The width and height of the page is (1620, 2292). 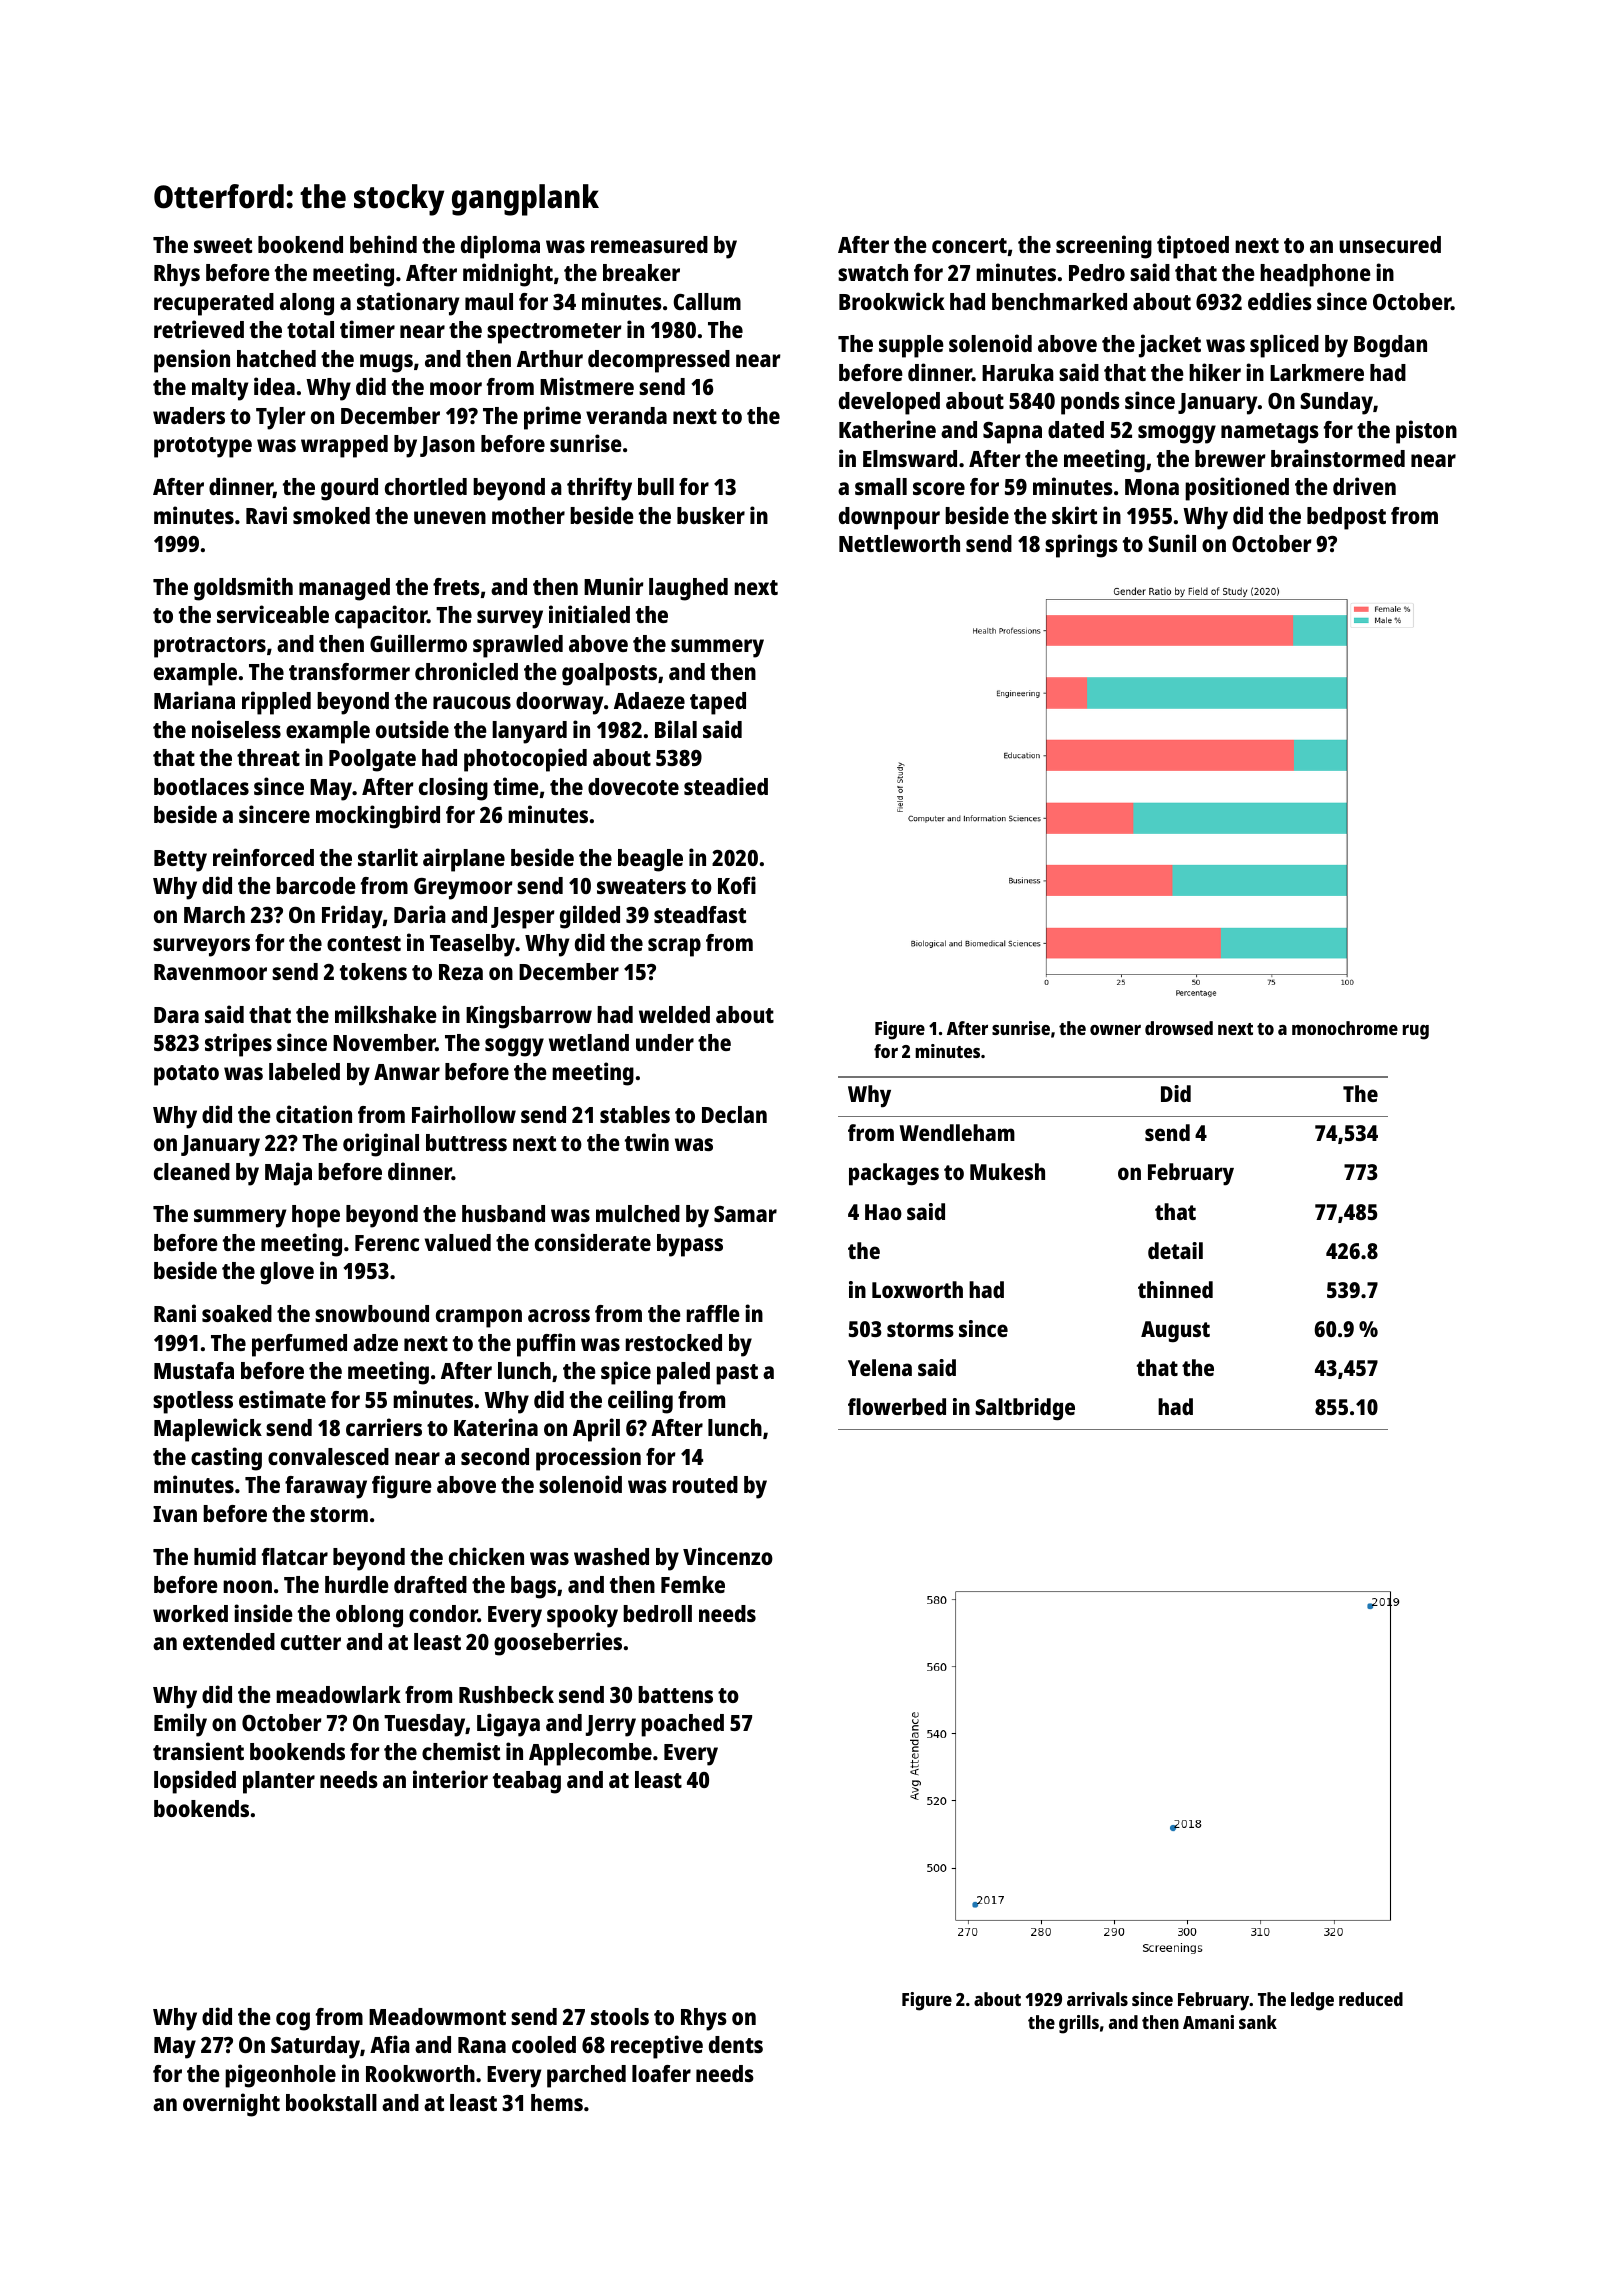 What do you see at coordinates (682, 1725) in the page?
I see `poached` at bounding box center [682, 1725].
